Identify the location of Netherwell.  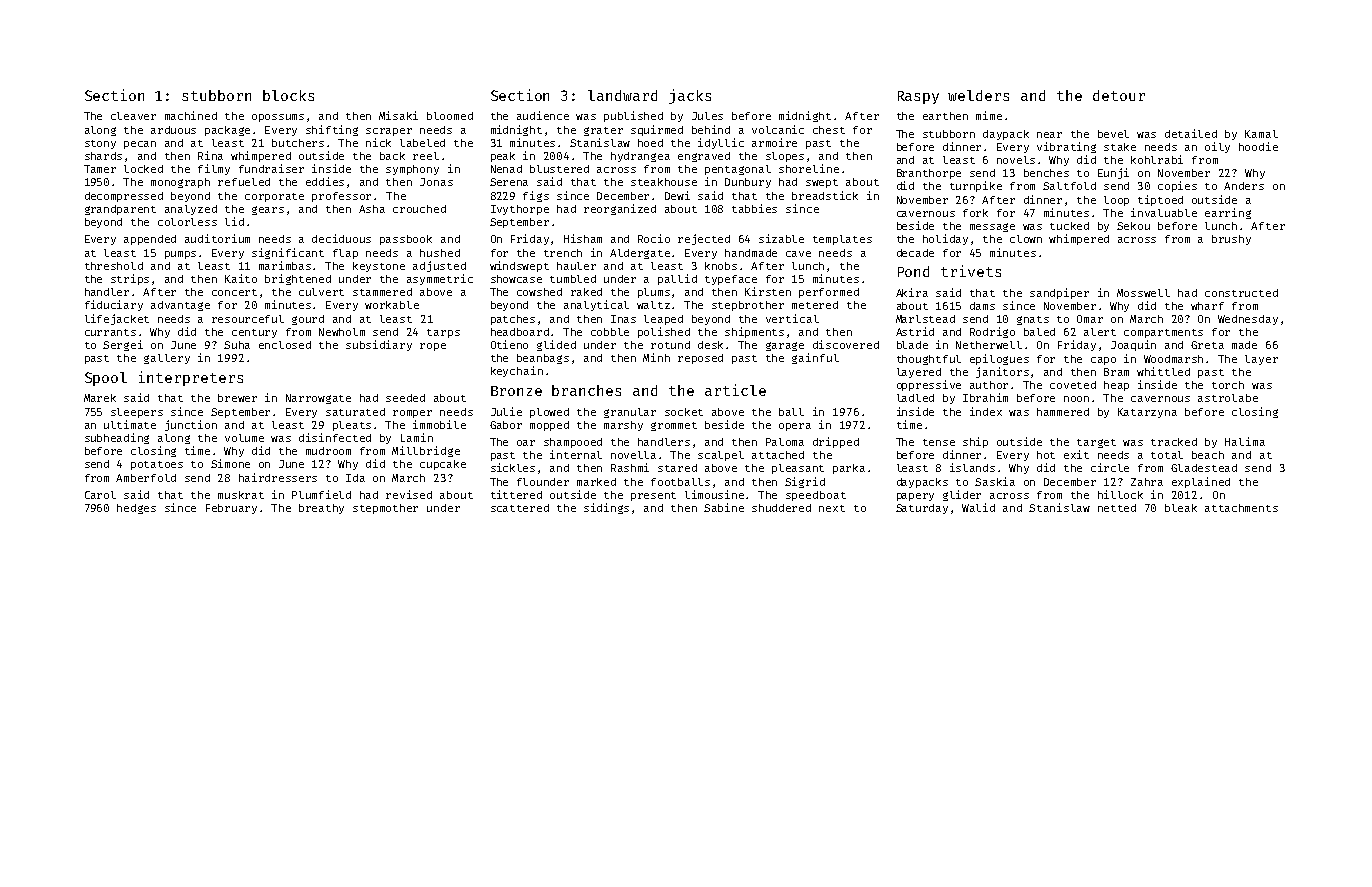
(989, 345).
